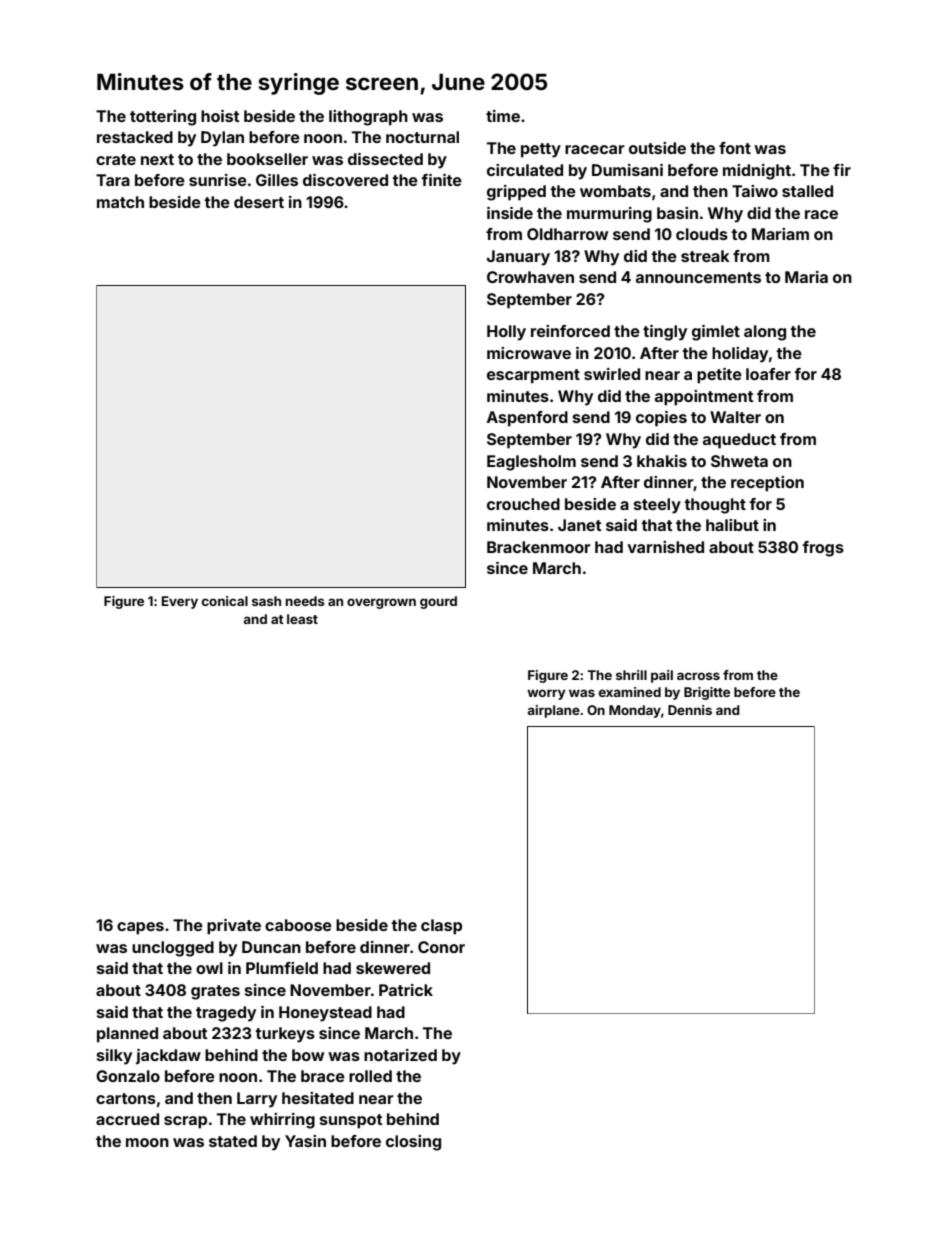  What do you see at coordinates (218, 180) in the image?
I see `sunrise` at bounding box center [218, 180].
